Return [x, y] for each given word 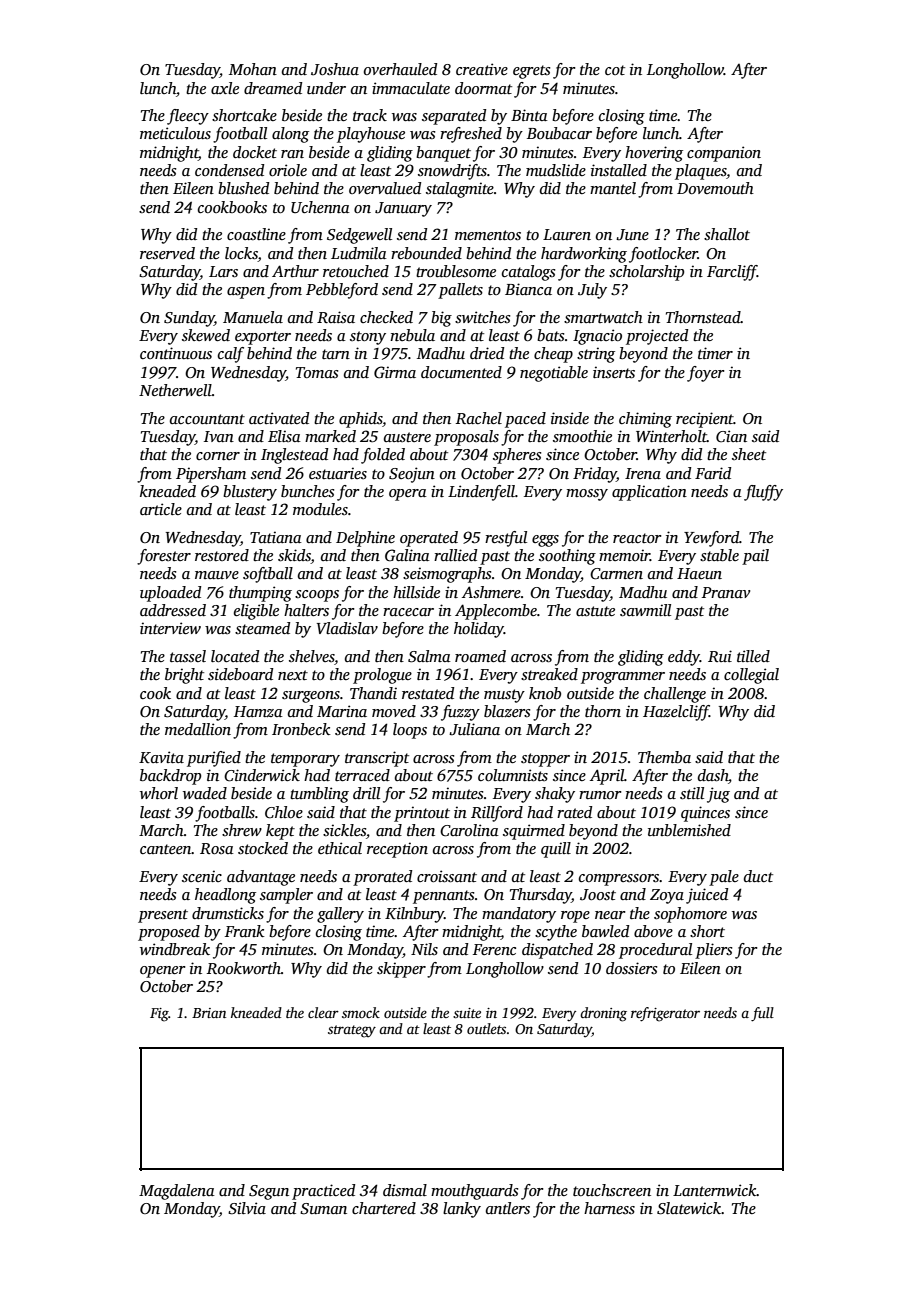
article [161, 509]
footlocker [663, 255]
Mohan [253, 69]
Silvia [247, 1208]
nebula [412, 335]
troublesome [456, 271]
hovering [654, 154]
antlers [508, 1208]
